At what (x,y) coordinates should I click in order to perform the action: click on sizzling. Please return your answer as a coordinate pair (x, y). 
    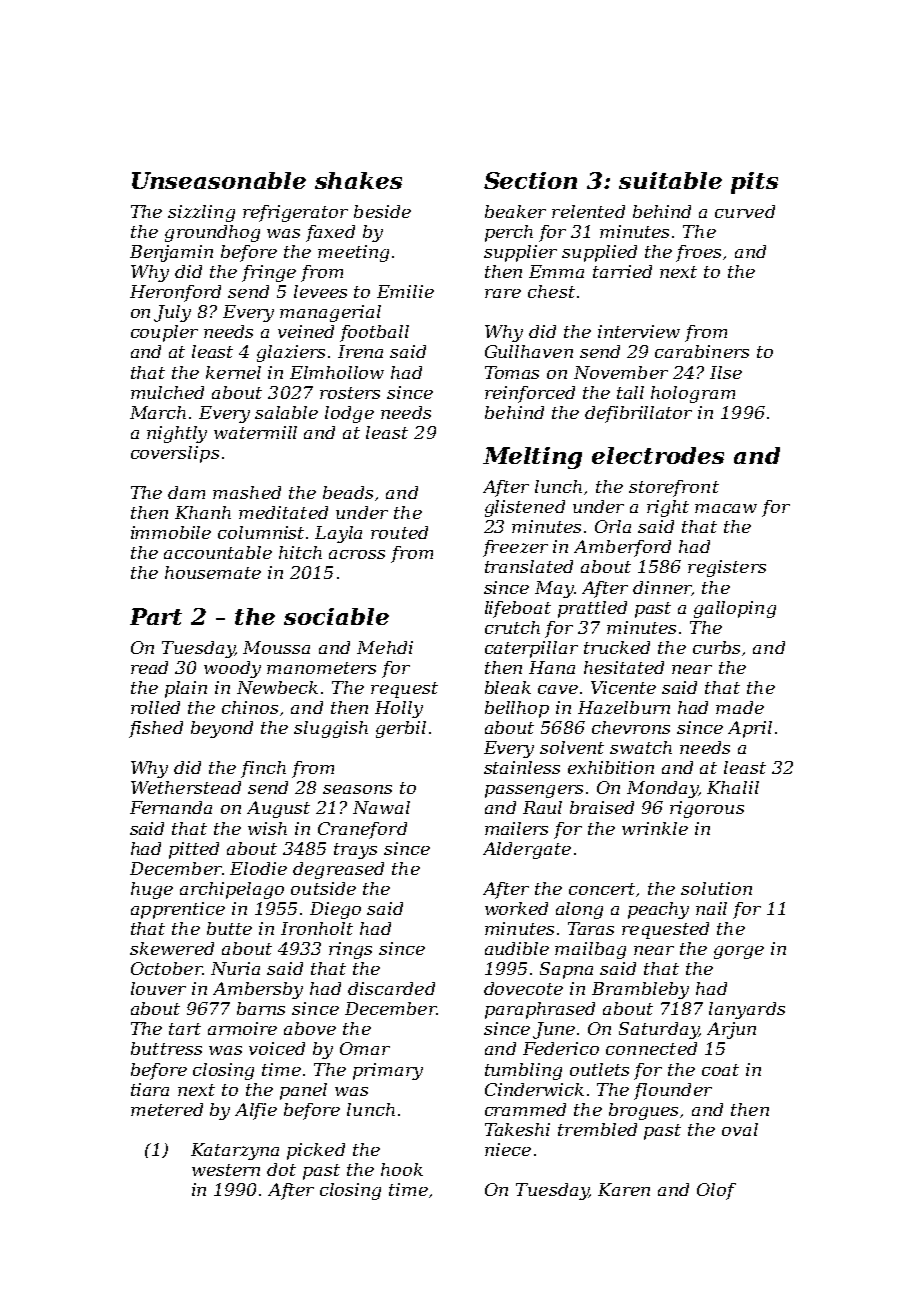
    Looking at the image, I should click on (201, 213).
